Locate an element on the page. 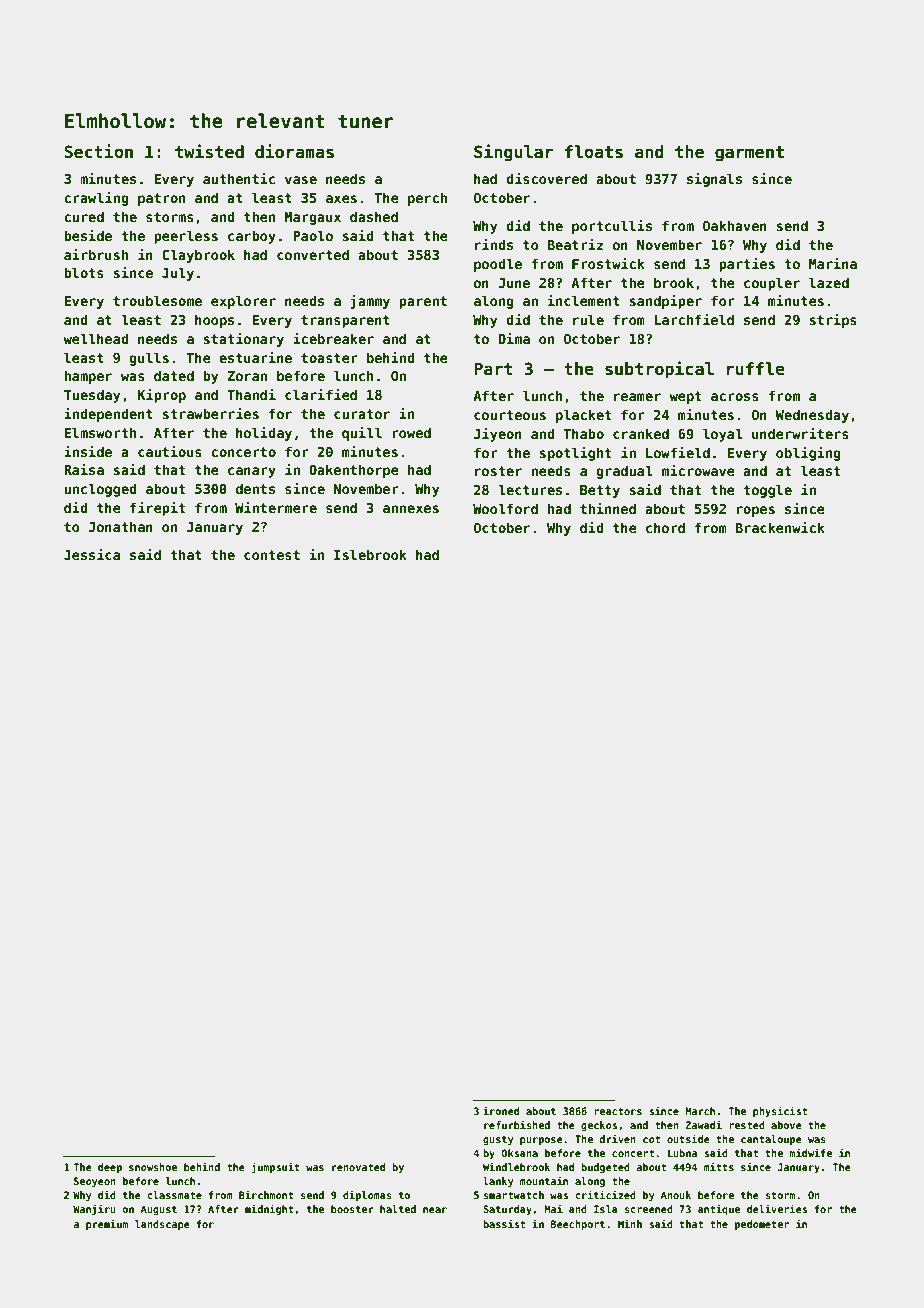 Image resolution: width=924 pixels, height=1308 pixels. Brackenwick is located at coordinates (780, 527).
